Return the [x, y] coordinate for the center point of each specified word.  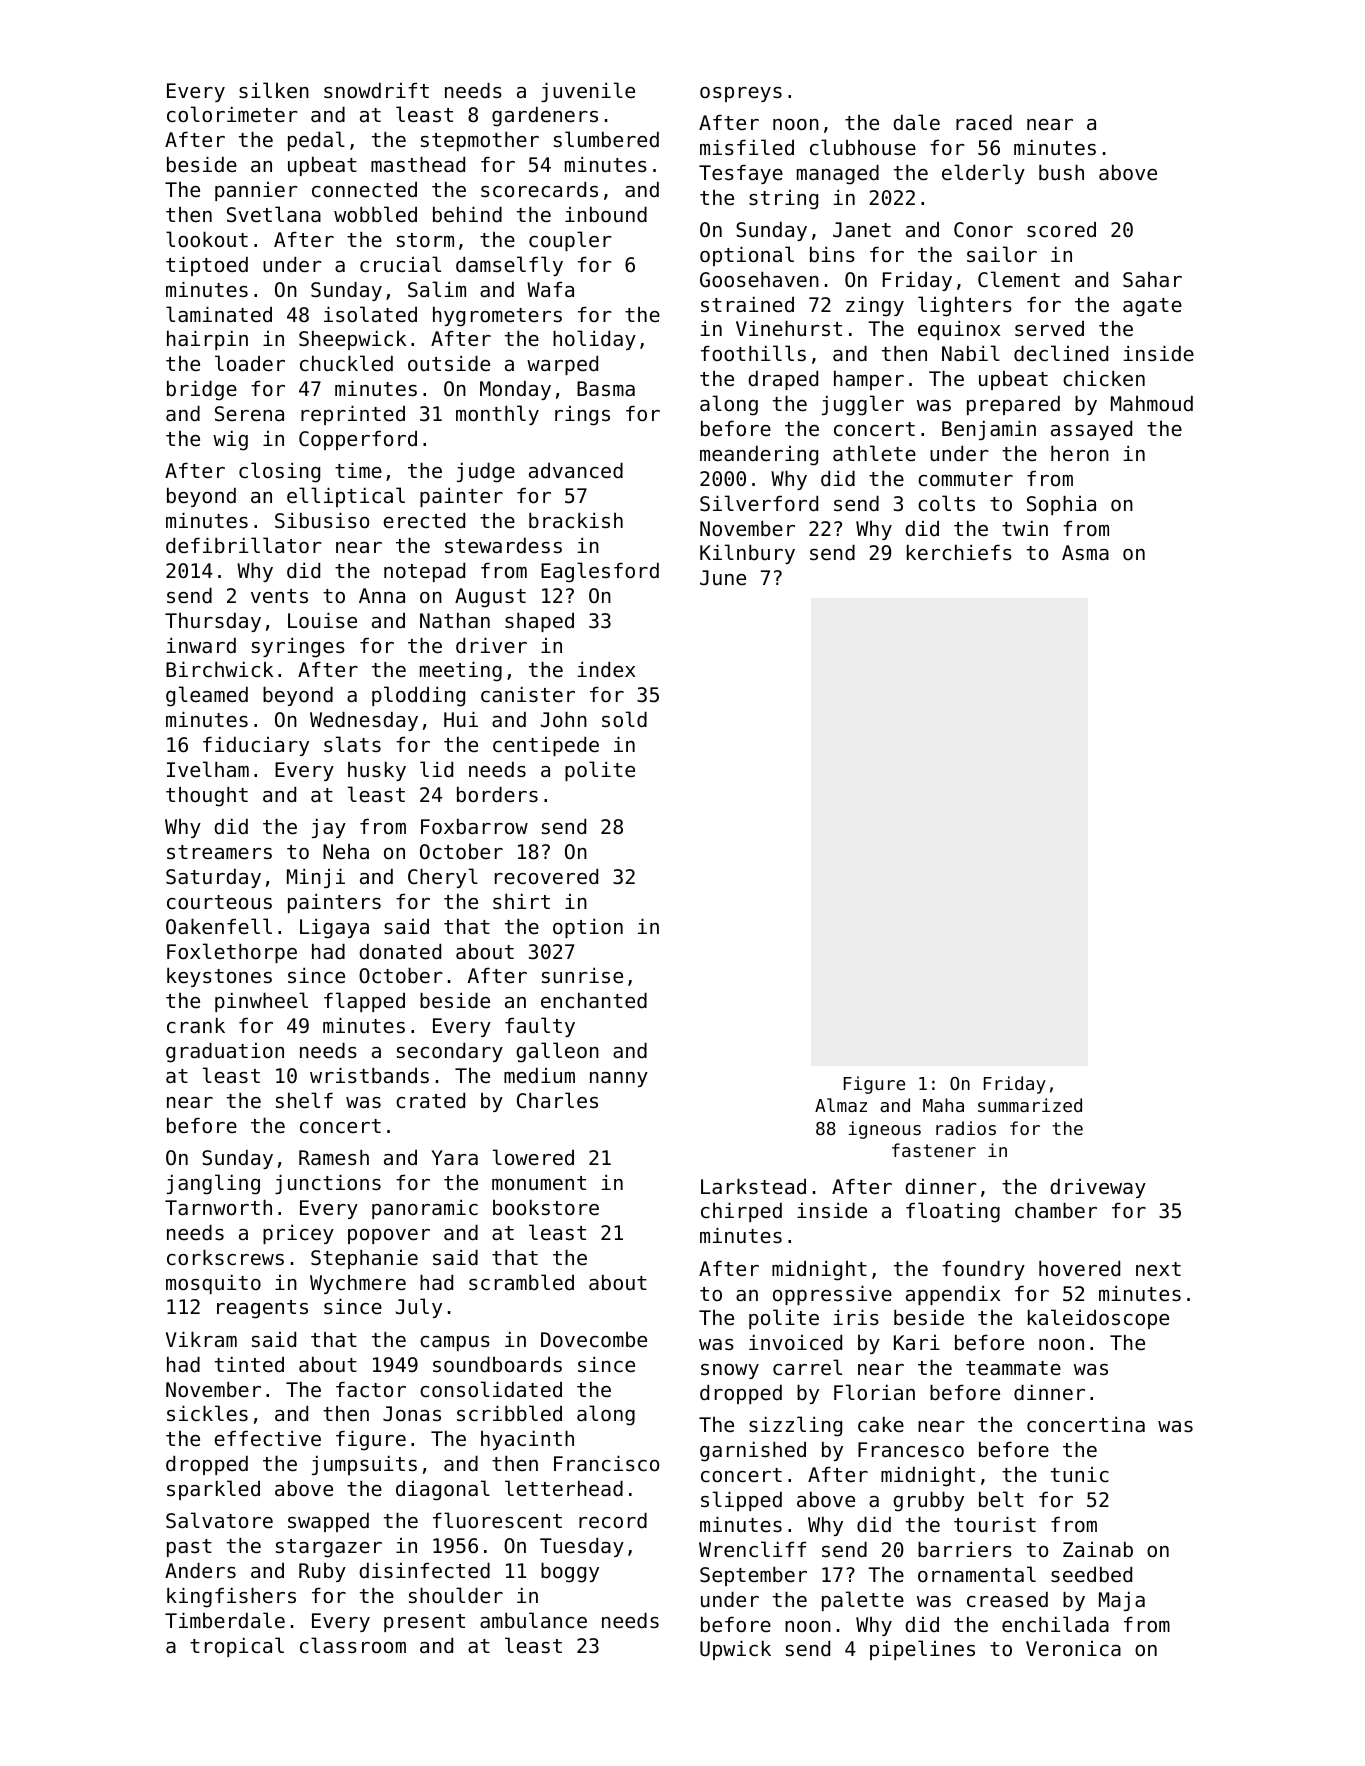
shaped [539, 622]
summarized [1030, 1105]
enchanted [594, 1000]
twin [1025, 528]
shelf [304, 1100]
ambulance [533, 1620]
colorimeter [232, 114]
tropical [237, 1647]
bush [1061, 172]
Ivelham [208, 769]
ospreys [741, 94]
